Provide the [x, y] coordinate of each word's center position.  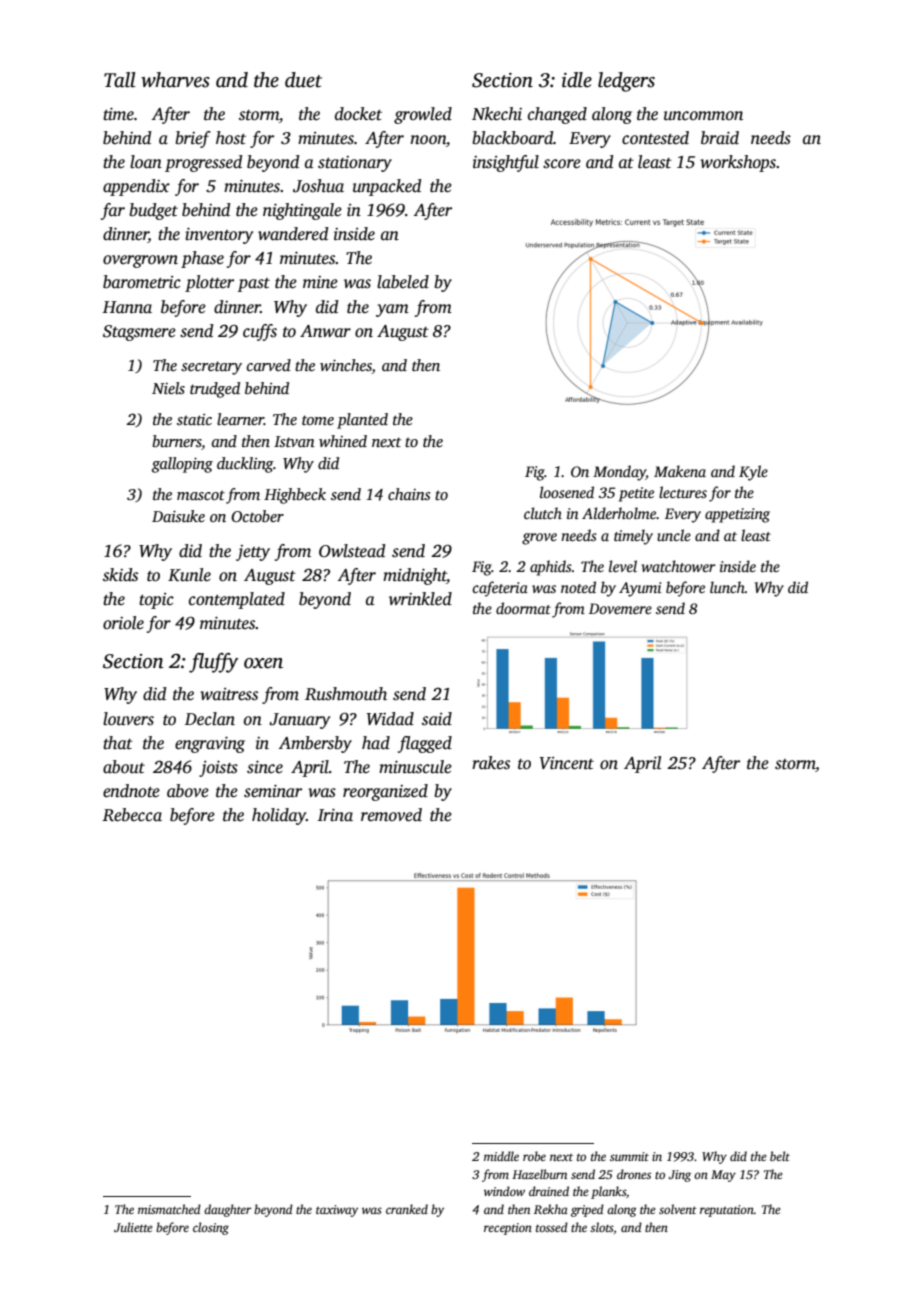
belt [780, 1156]
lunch [727, 587]
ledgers [626, 82]
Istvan [294, 441]
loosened [567, 492]
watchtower [678, 566]
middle [501, 1156]
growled [423, 115]
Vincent [567, 763]
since [265, 767]
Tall [120, 80]
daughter [228, 1210]
